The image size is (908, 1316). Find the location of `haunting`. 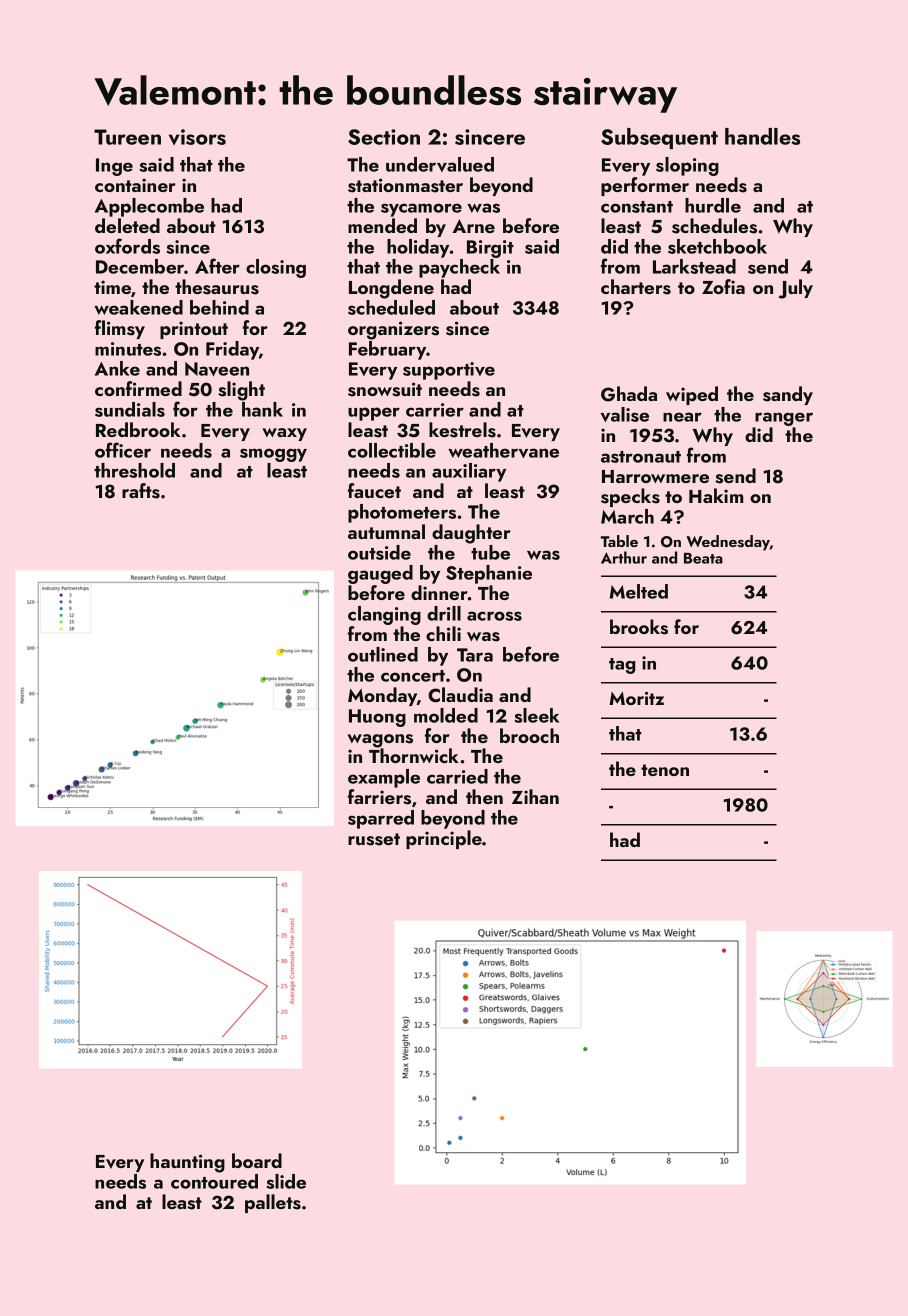

haunting is located at coordinates (187, 1163).
